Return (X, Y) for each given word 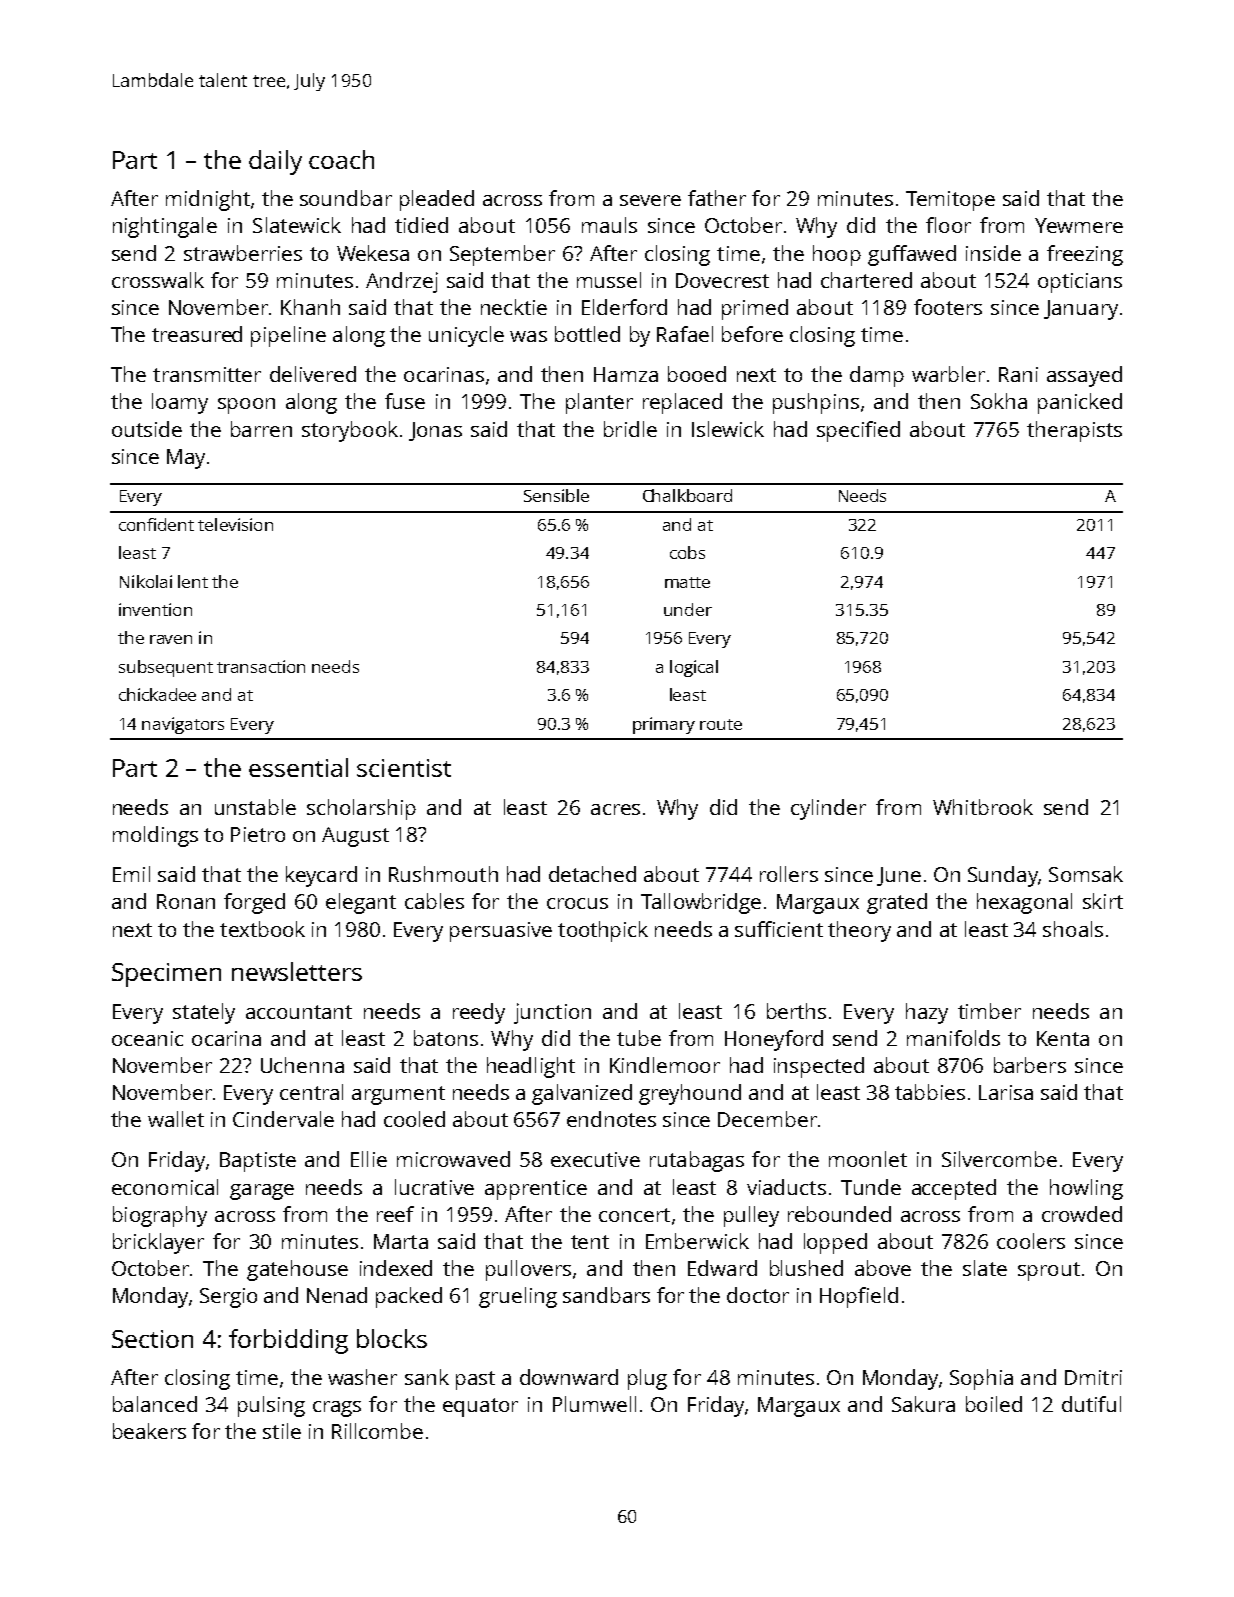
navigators (183, 725)
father (717, 198)
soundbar (346, 198)
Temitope (950, 201)
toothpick (603, 931)
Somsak (1086, 874)
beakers (149, 1431)
